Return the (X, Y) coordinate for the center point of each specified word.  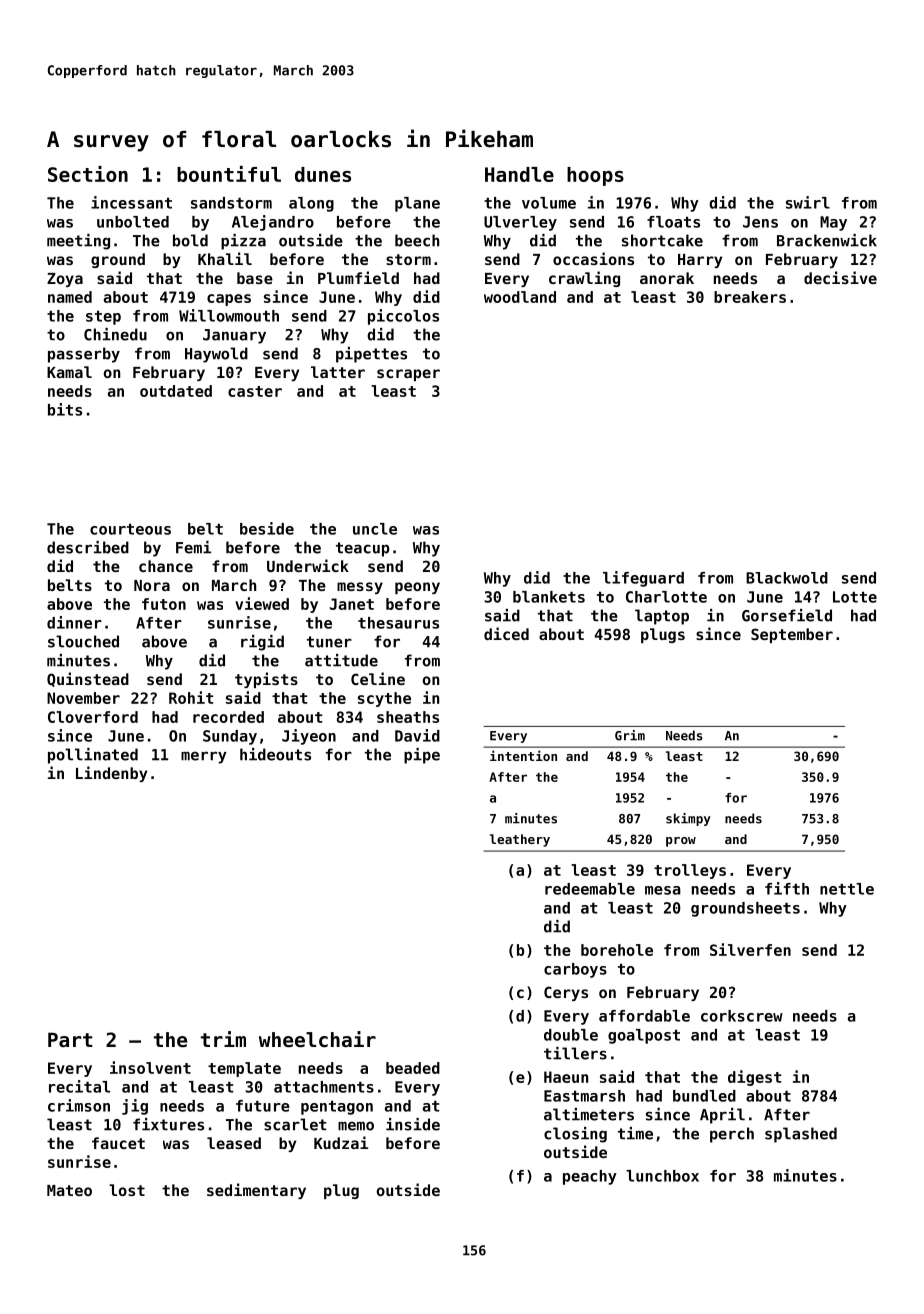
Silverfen (750, 949)
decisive (840, 277)
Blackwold (787, 578)
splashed (801, 1135)
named (70, 297)
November (83, 698)
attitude (341, 660)
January (234, 336)
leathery (520, 840)
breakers (750, 297)
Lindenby (111, 774)
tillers (575, 1053)
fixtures (168, 1124)
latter (338, 372)
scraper (408, 375)
